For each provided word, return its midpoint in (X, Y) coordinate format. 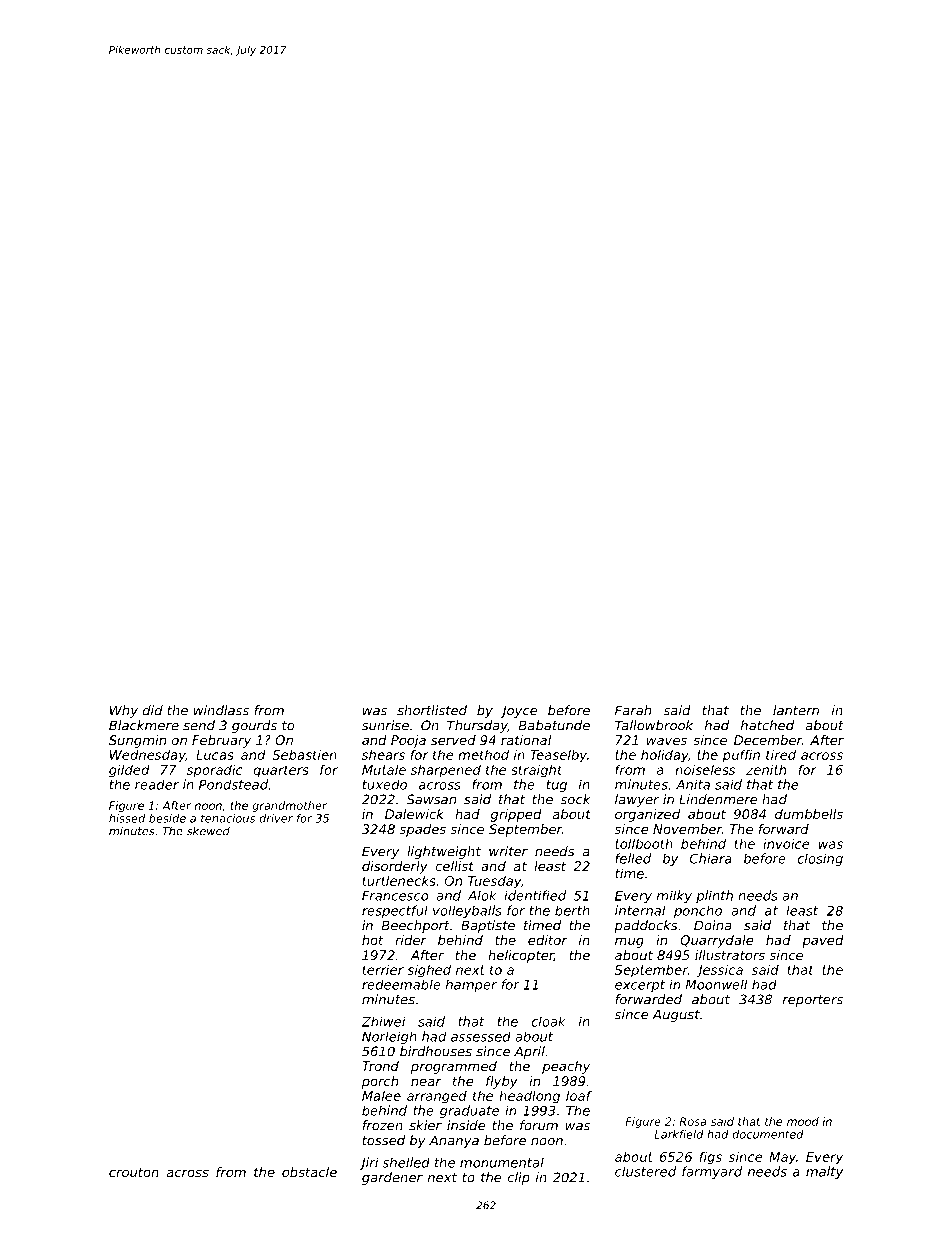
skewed (208, 831)
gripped (516, 815)
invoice (786, 844)
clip (519, 1178)
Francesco (395, 896)
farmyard (712, 1172)
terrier (383, 969)
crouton (134, 1172)
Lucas (215, 755)
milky (674, 896)
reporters (813, 1001)
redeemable (401, 984)
